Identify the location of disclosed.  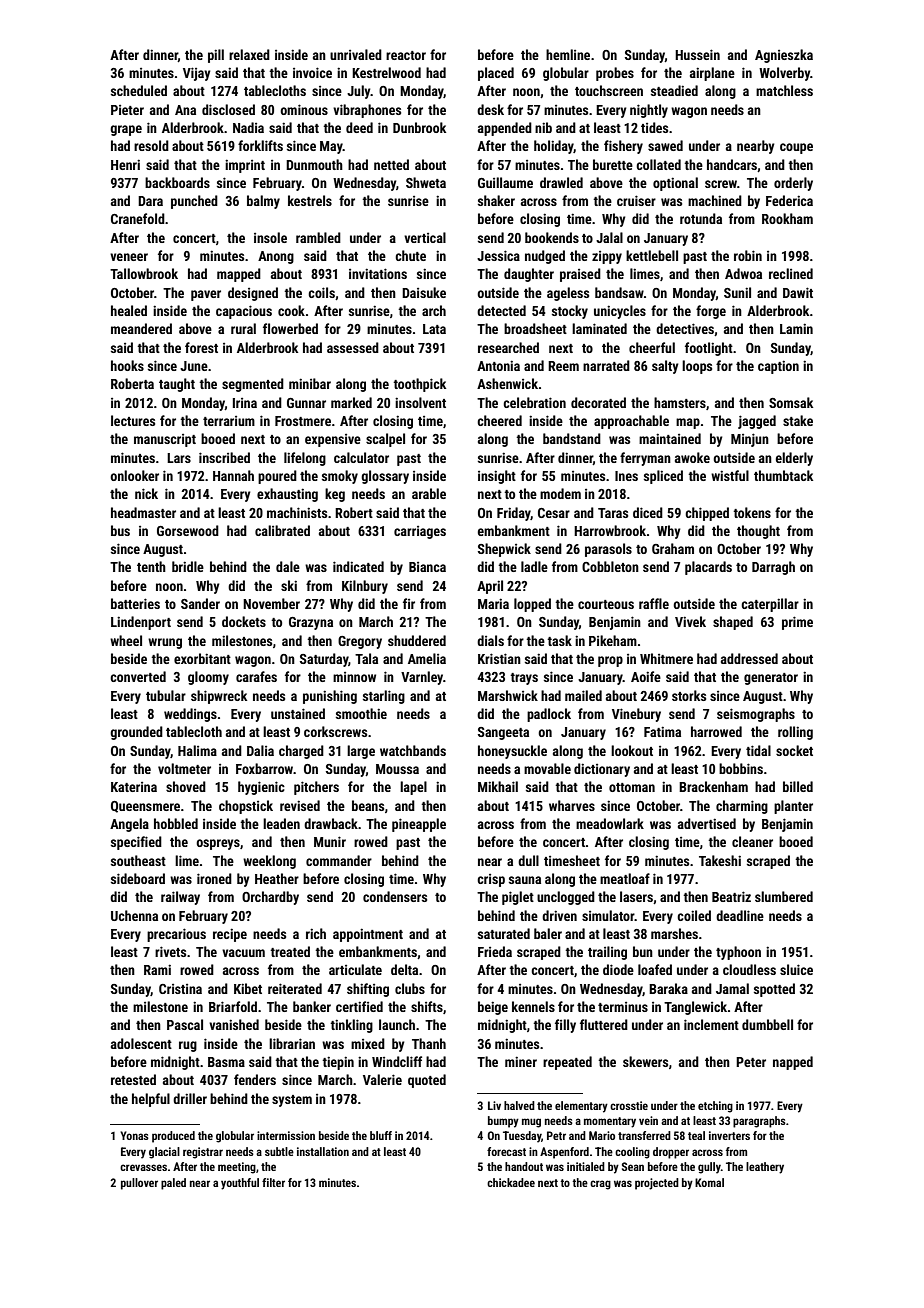
(228, 109).
